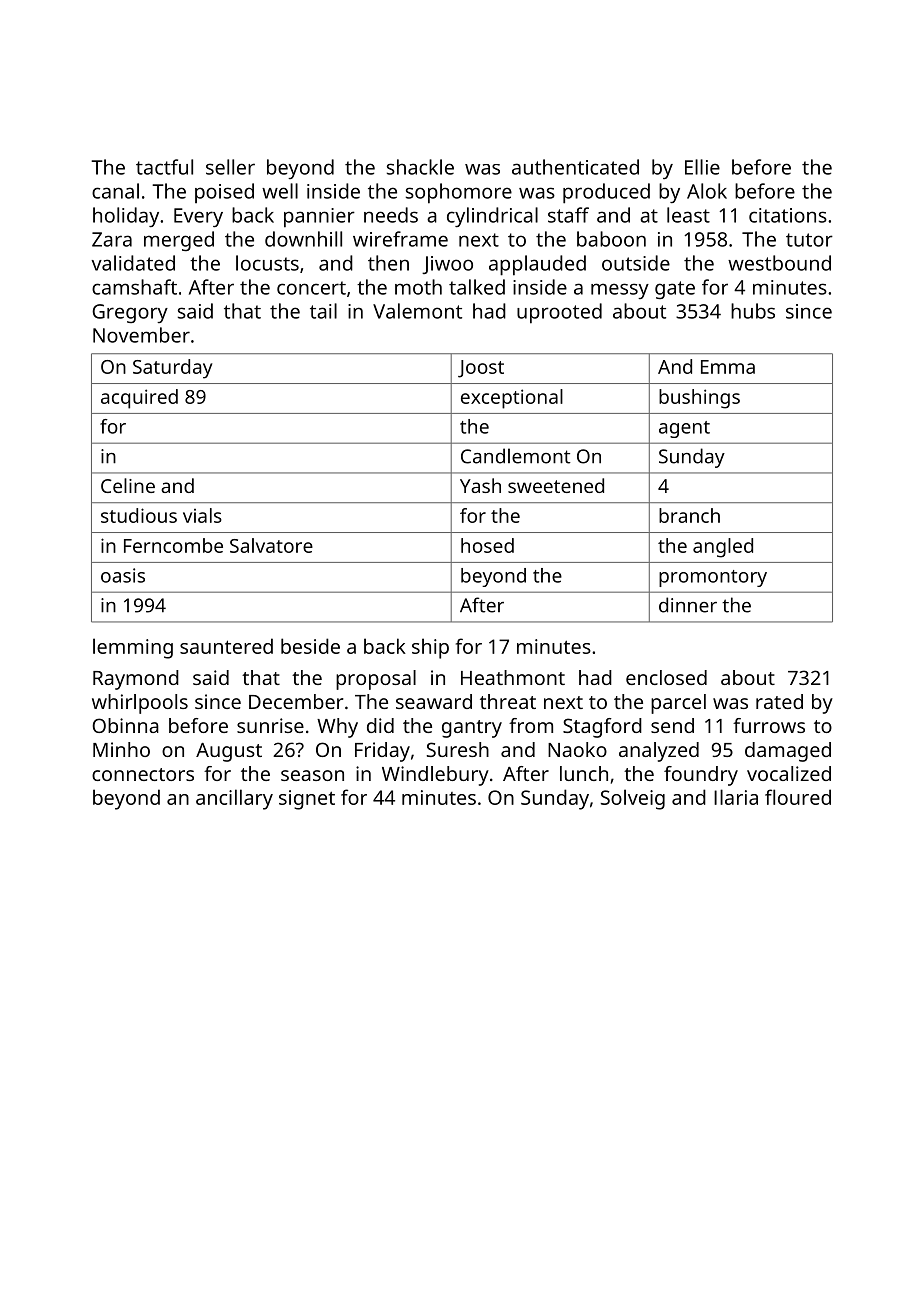 The width and height of the document is (924, 1311). I want to click on enclosed, so click(666, 677).
